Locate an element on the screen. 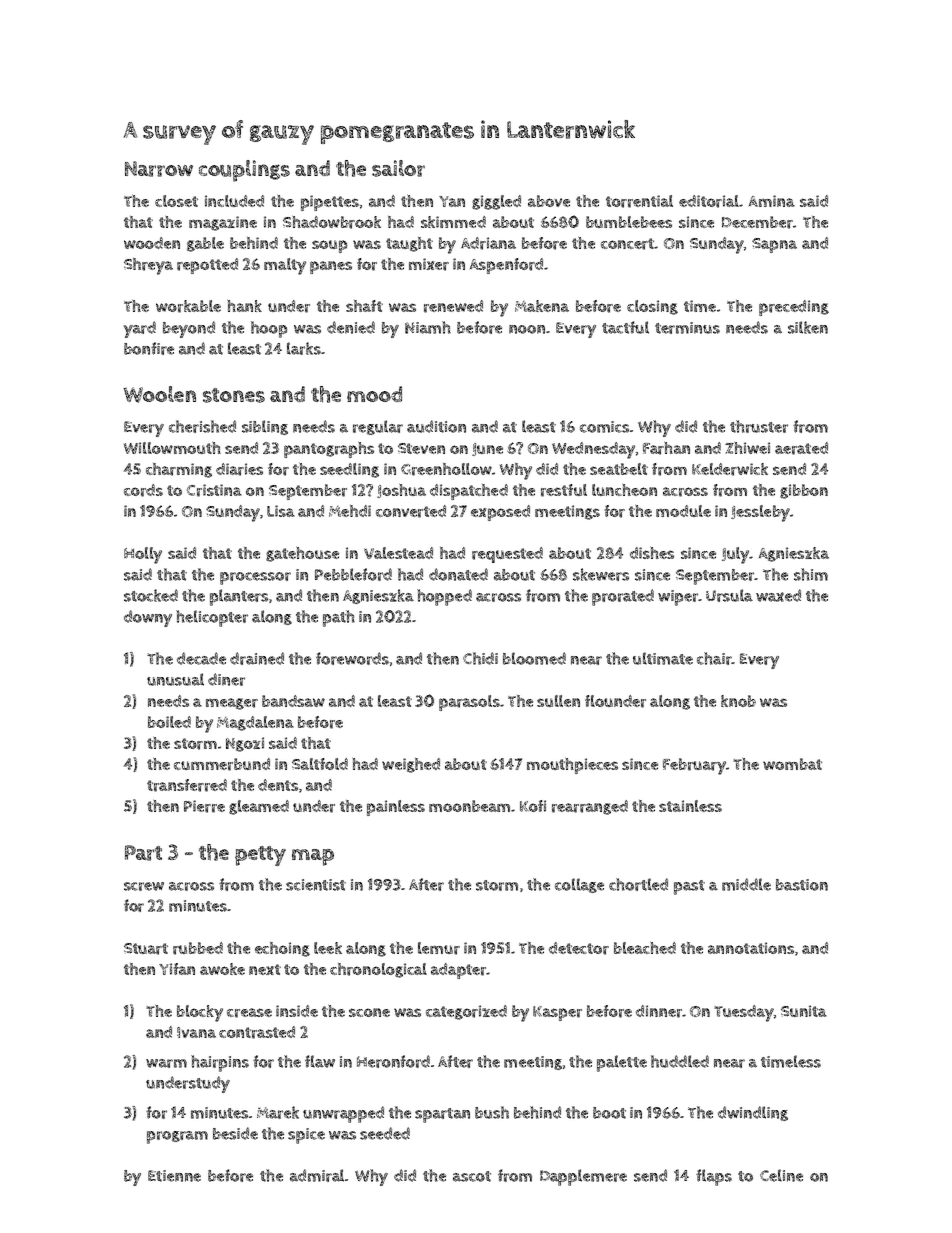  bastion is located at coordinates (802, 885).
